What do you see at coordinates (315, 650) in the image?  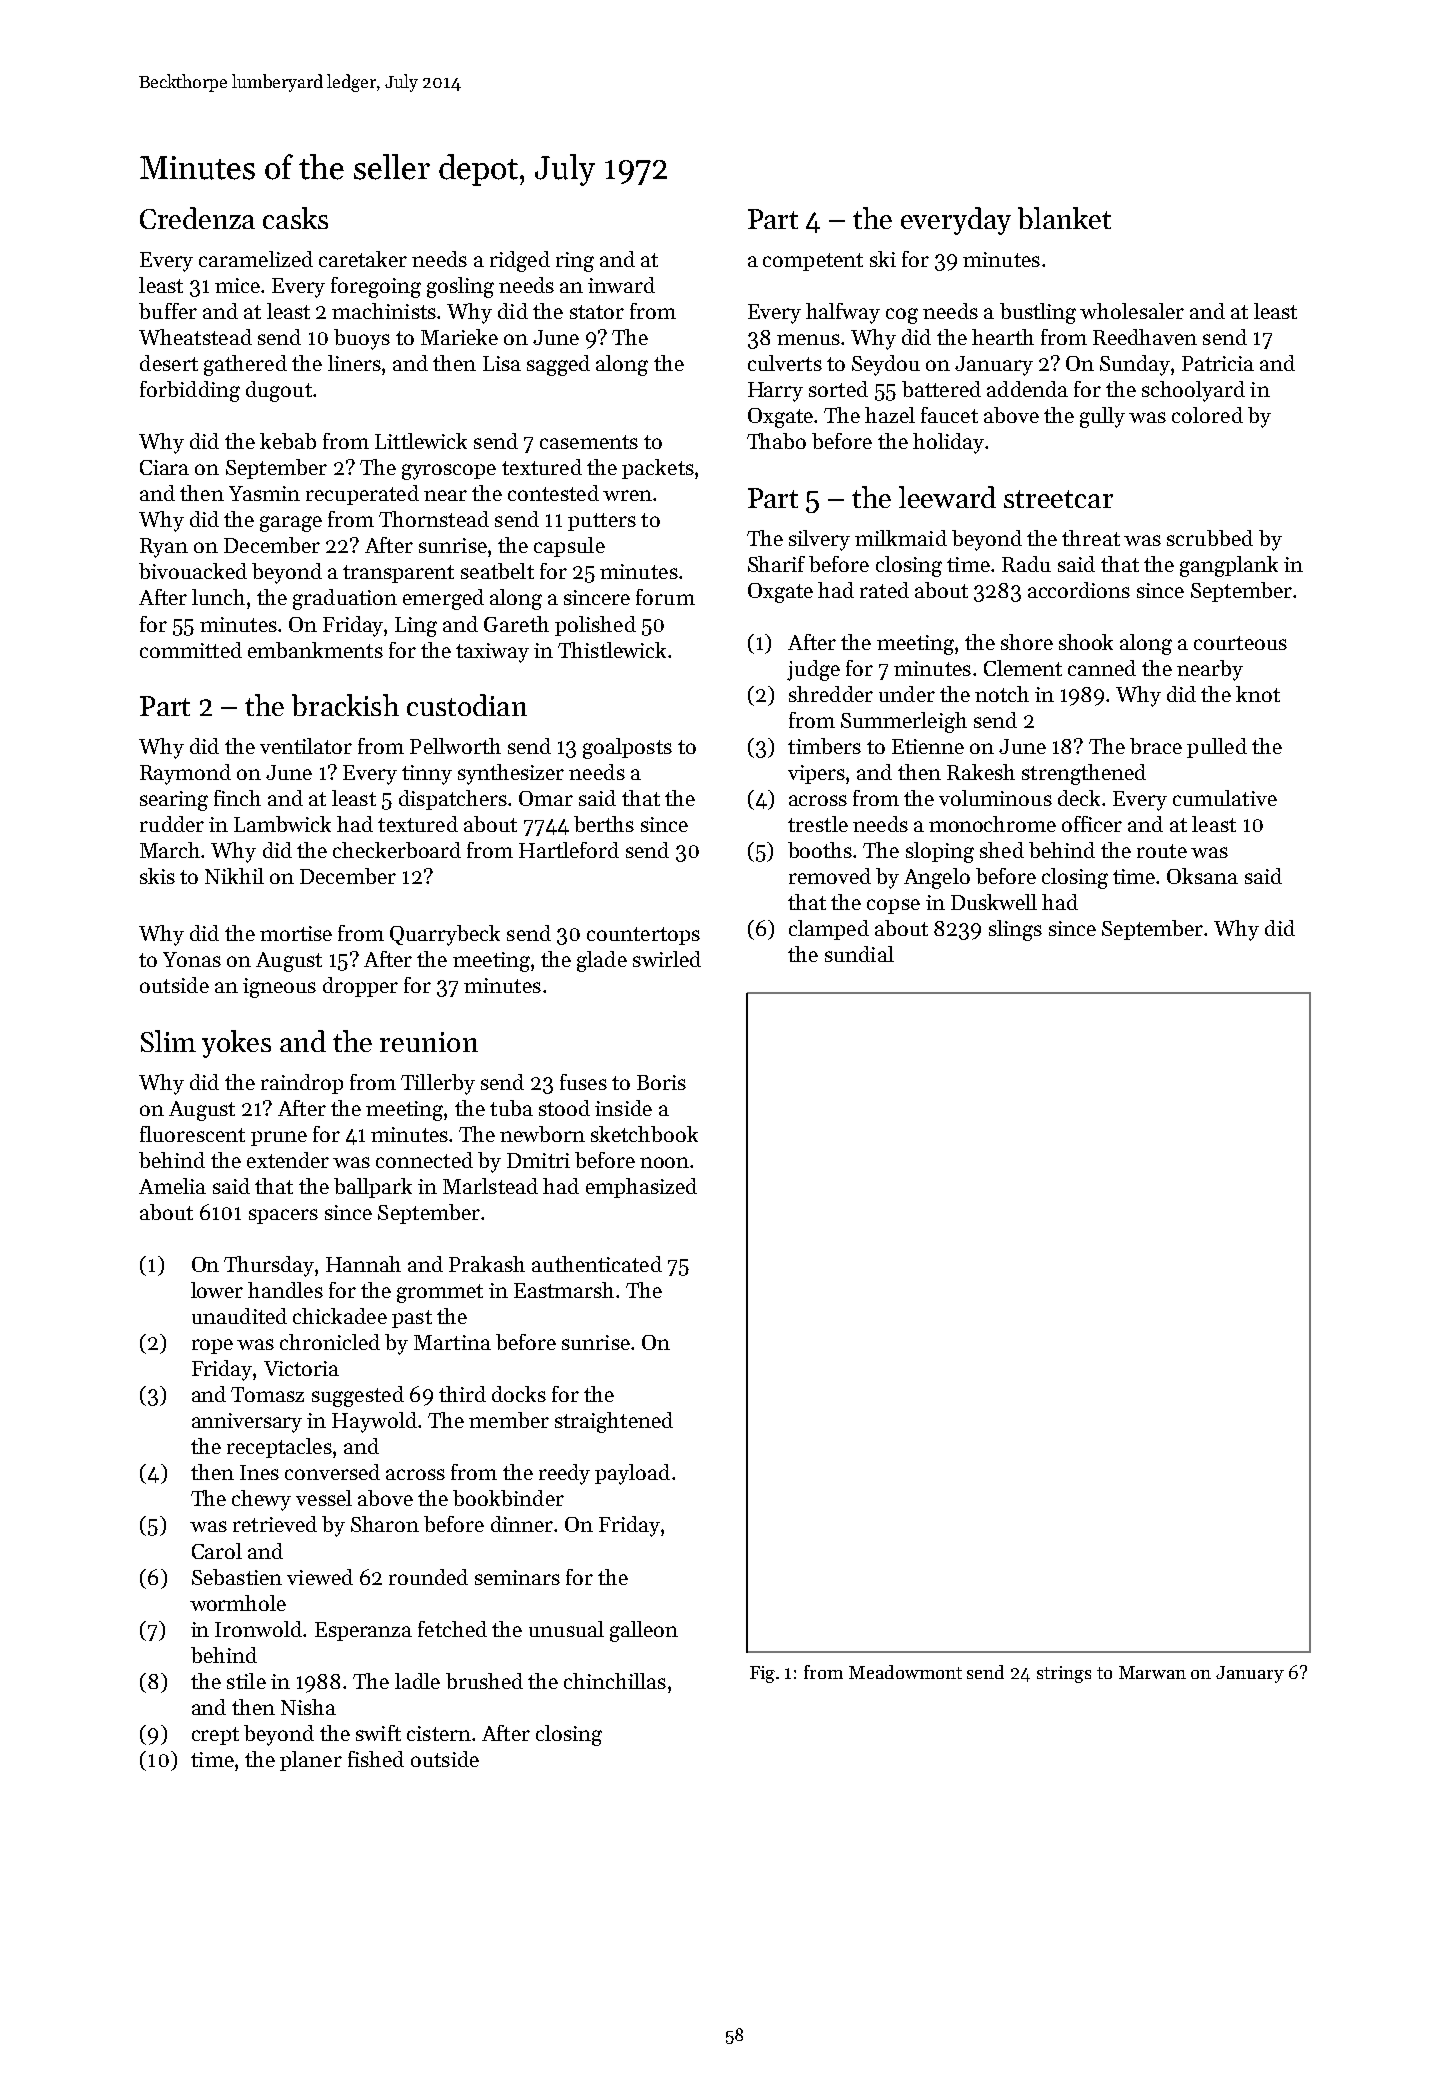 I see `embankments` at bounding box center [315, 650].
